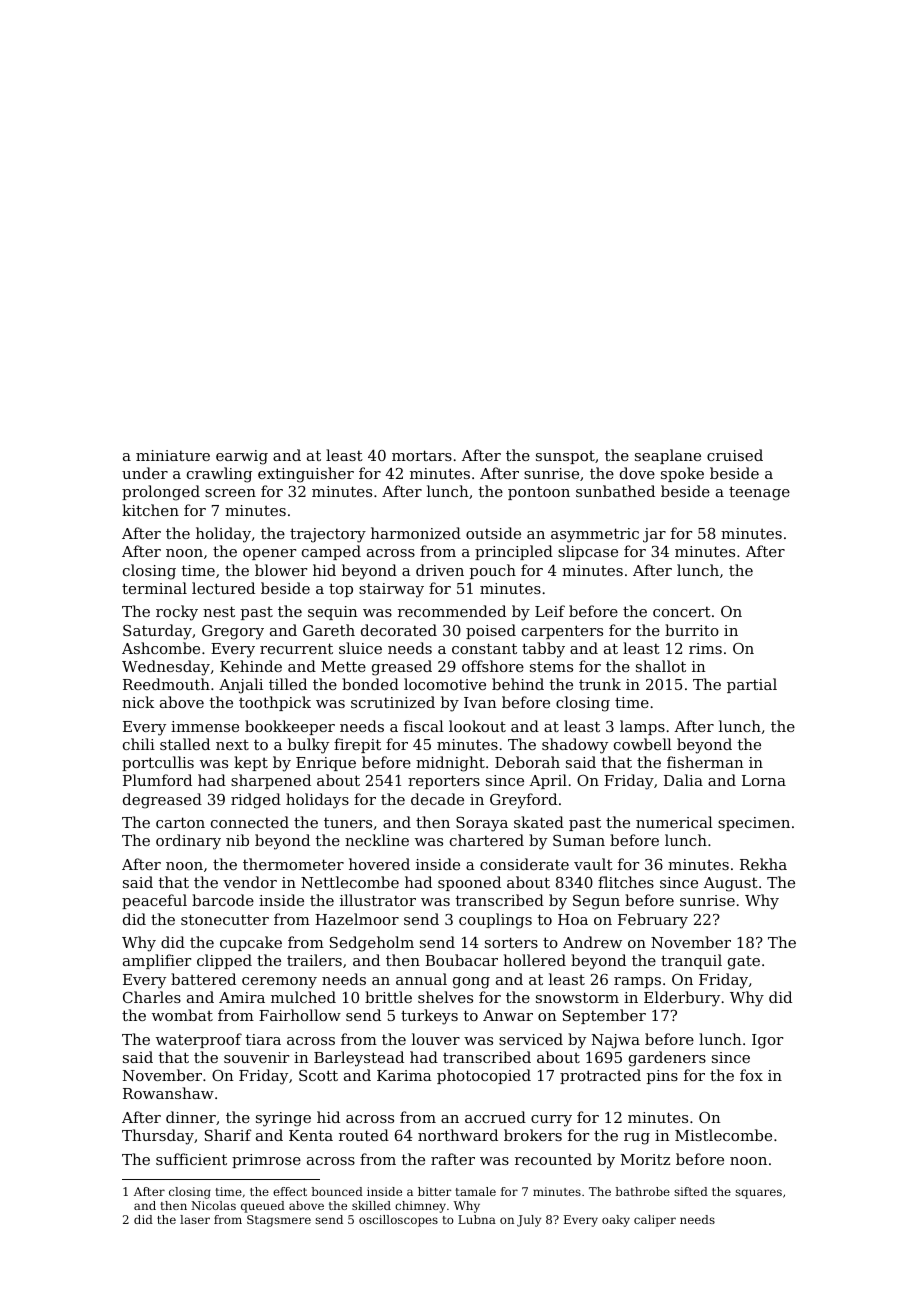 Image resolution: width=924 pixels, height=1308 pixels. Describe the element at coordinates (379, 864) in the screenshot. I see `hovered` at that location.
